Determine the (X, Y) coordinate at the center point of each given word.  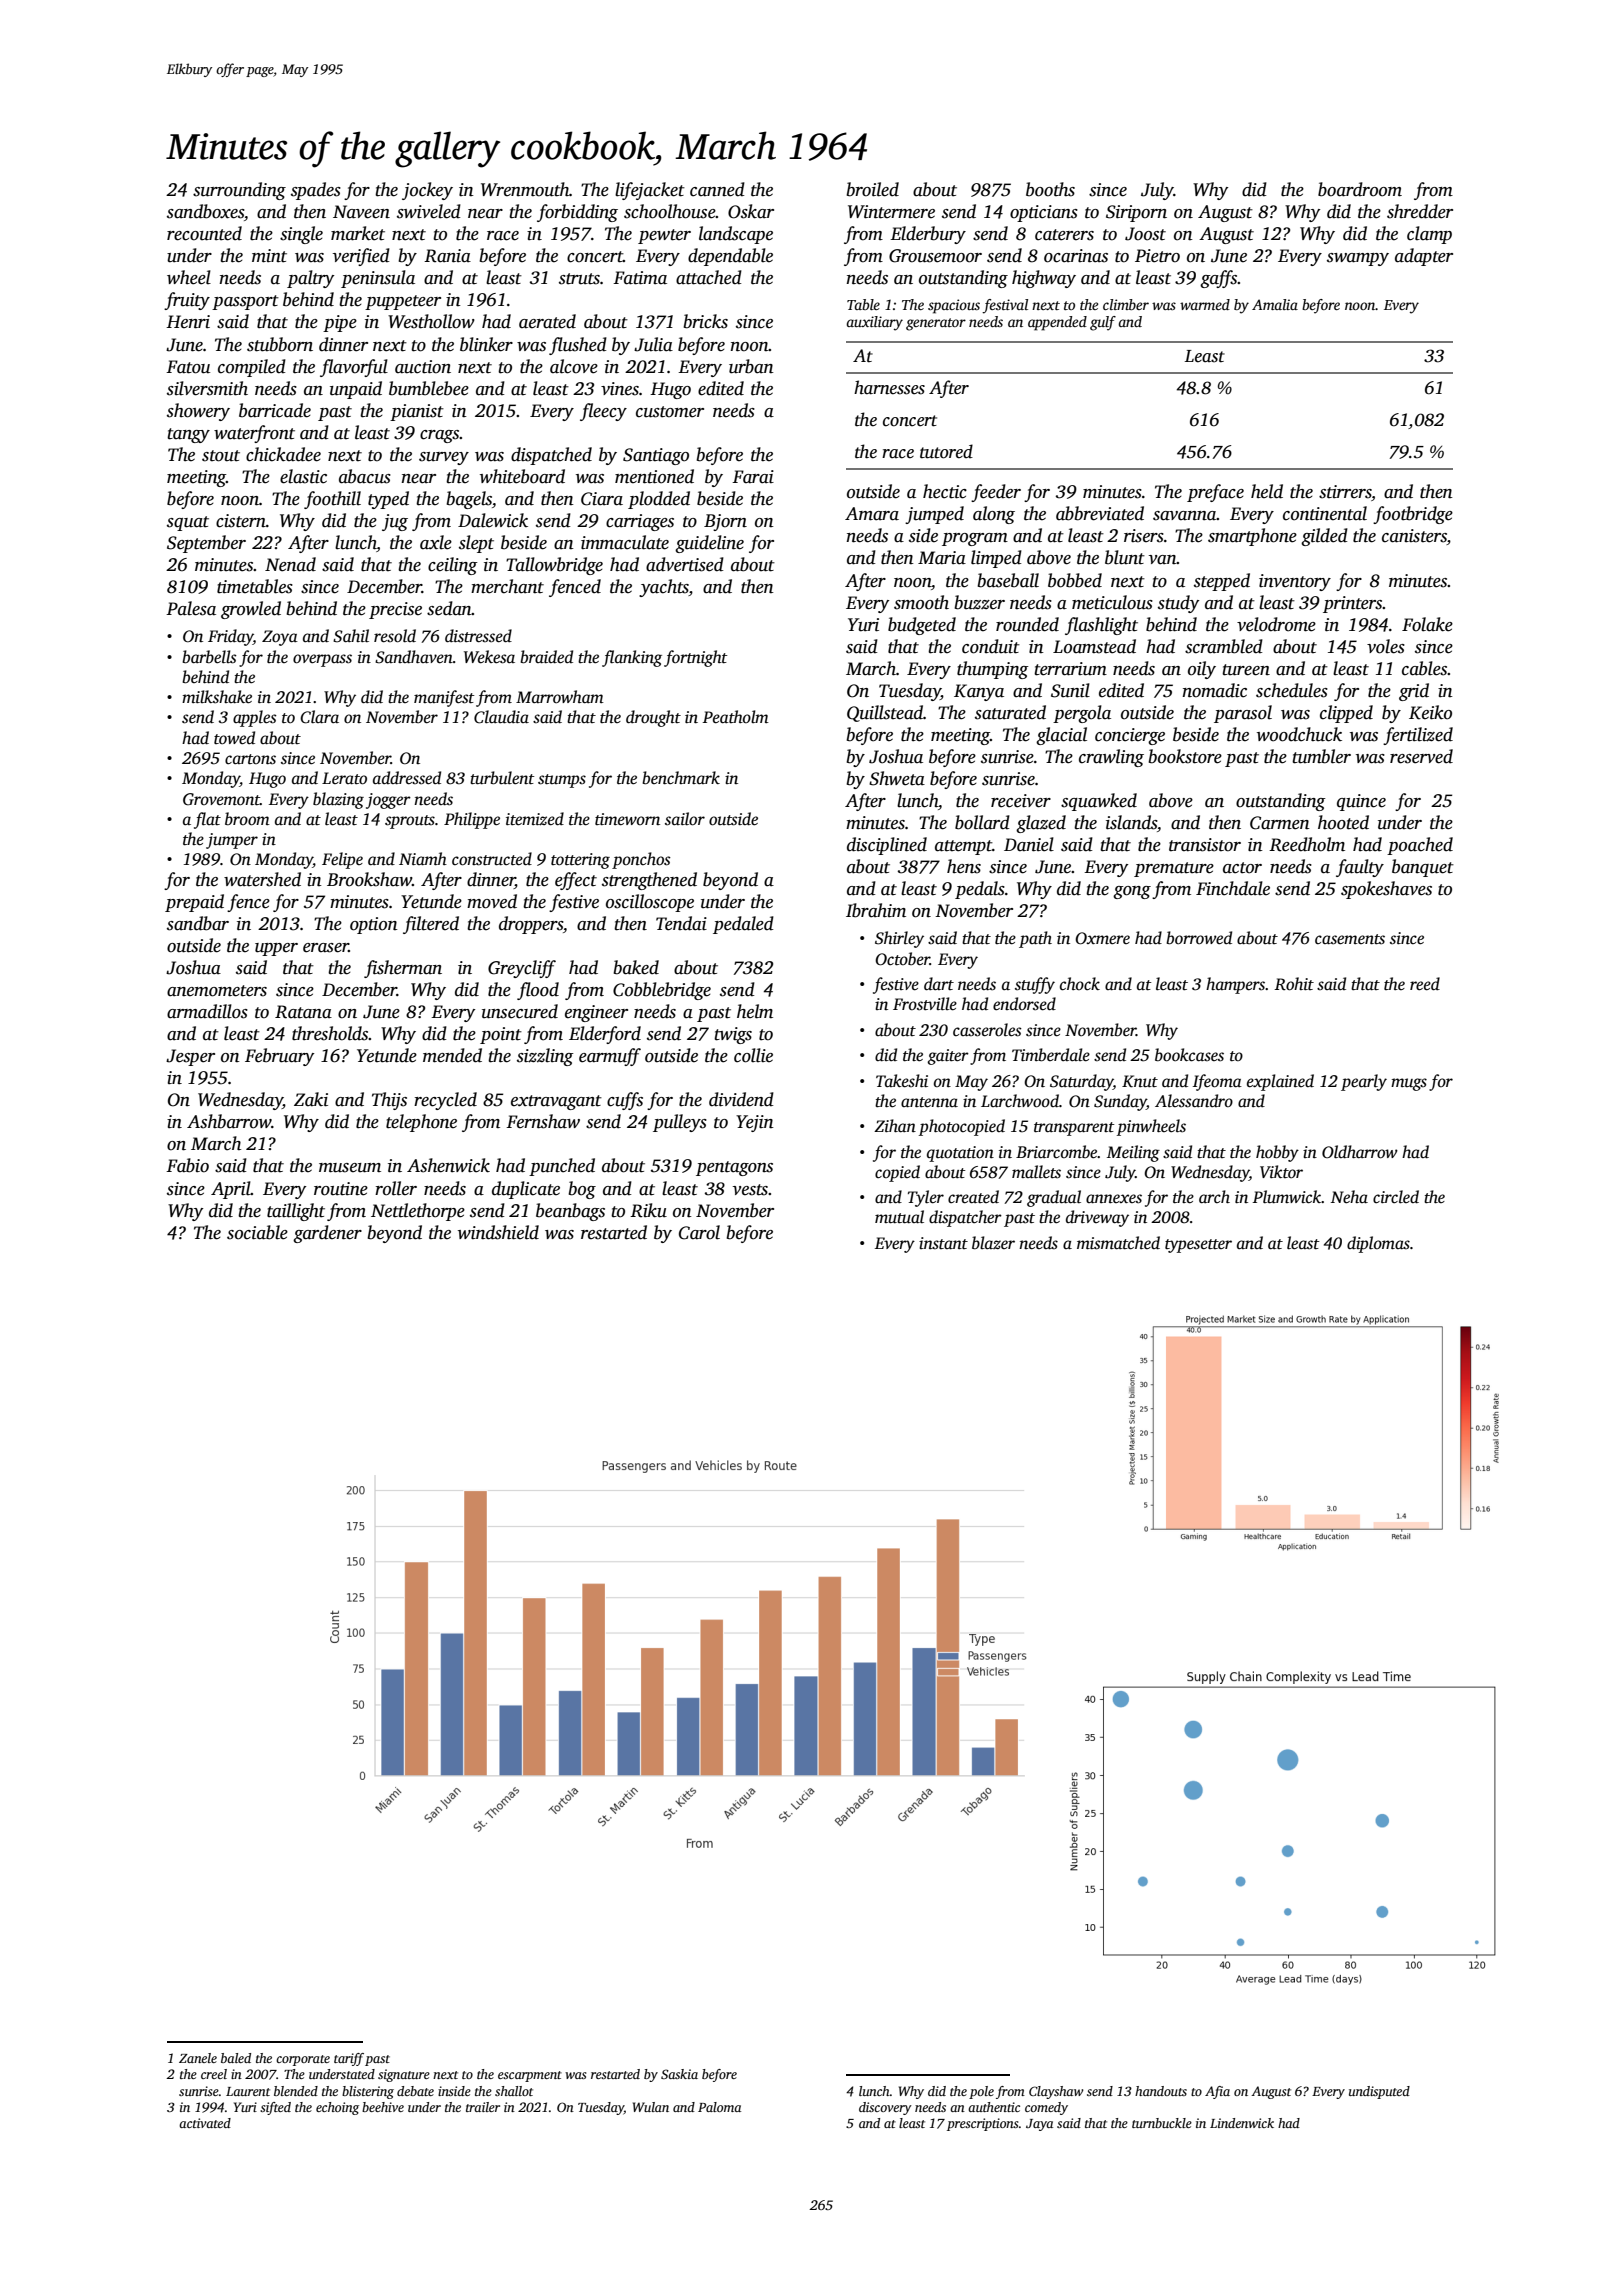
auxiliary (874, 323)
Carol (699, 1232)
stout (221, 456)
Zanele (198, 2058)
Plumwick (1287, 1197)
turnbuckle (1162, 2123)
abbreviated (1100, 513)
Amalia (1275, 304)
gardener (327, 1234)
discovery (885, 2108)
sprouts (410, 822)
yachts (664, 588)
